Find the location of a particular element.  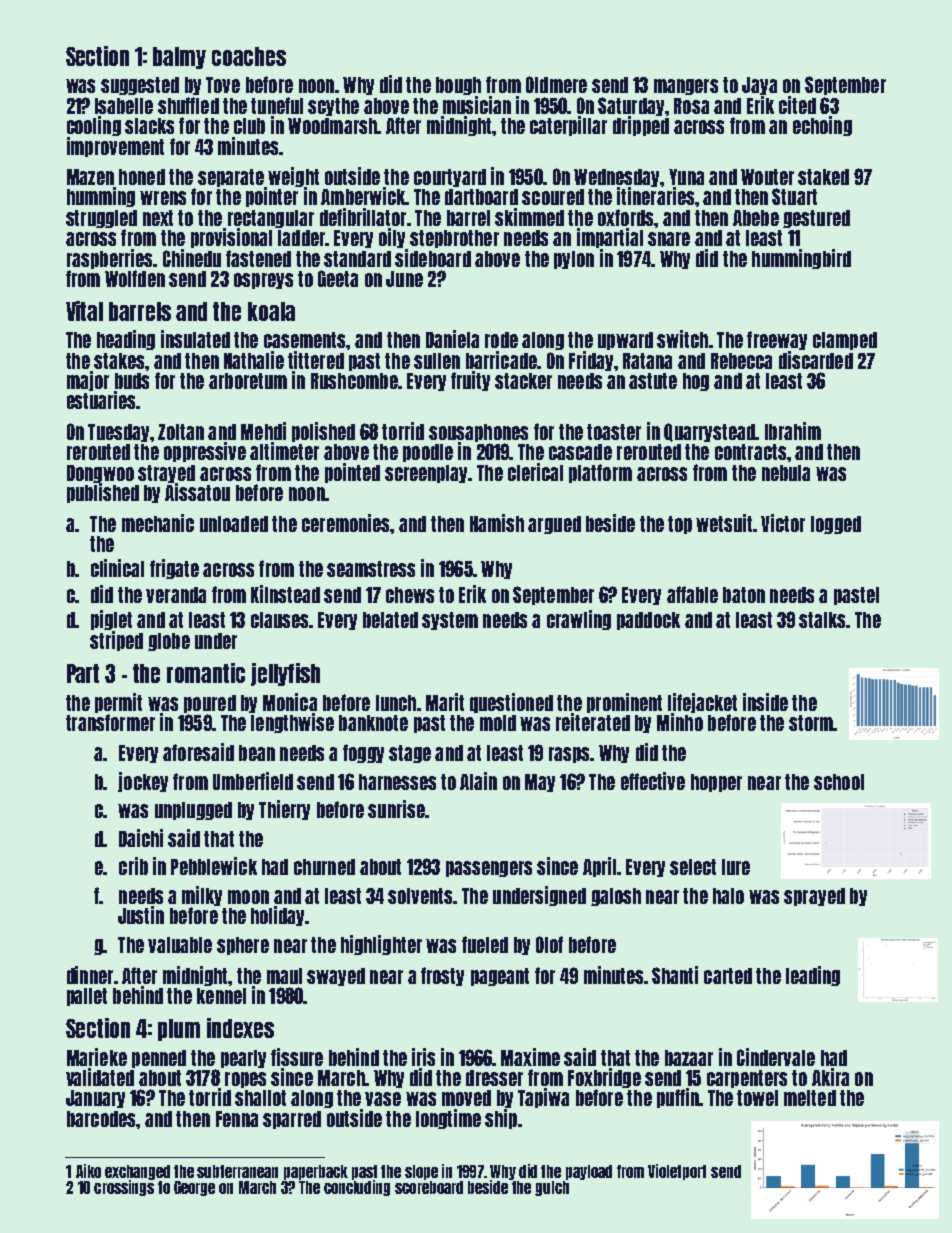

leading is located at coordinates (813, 976).
